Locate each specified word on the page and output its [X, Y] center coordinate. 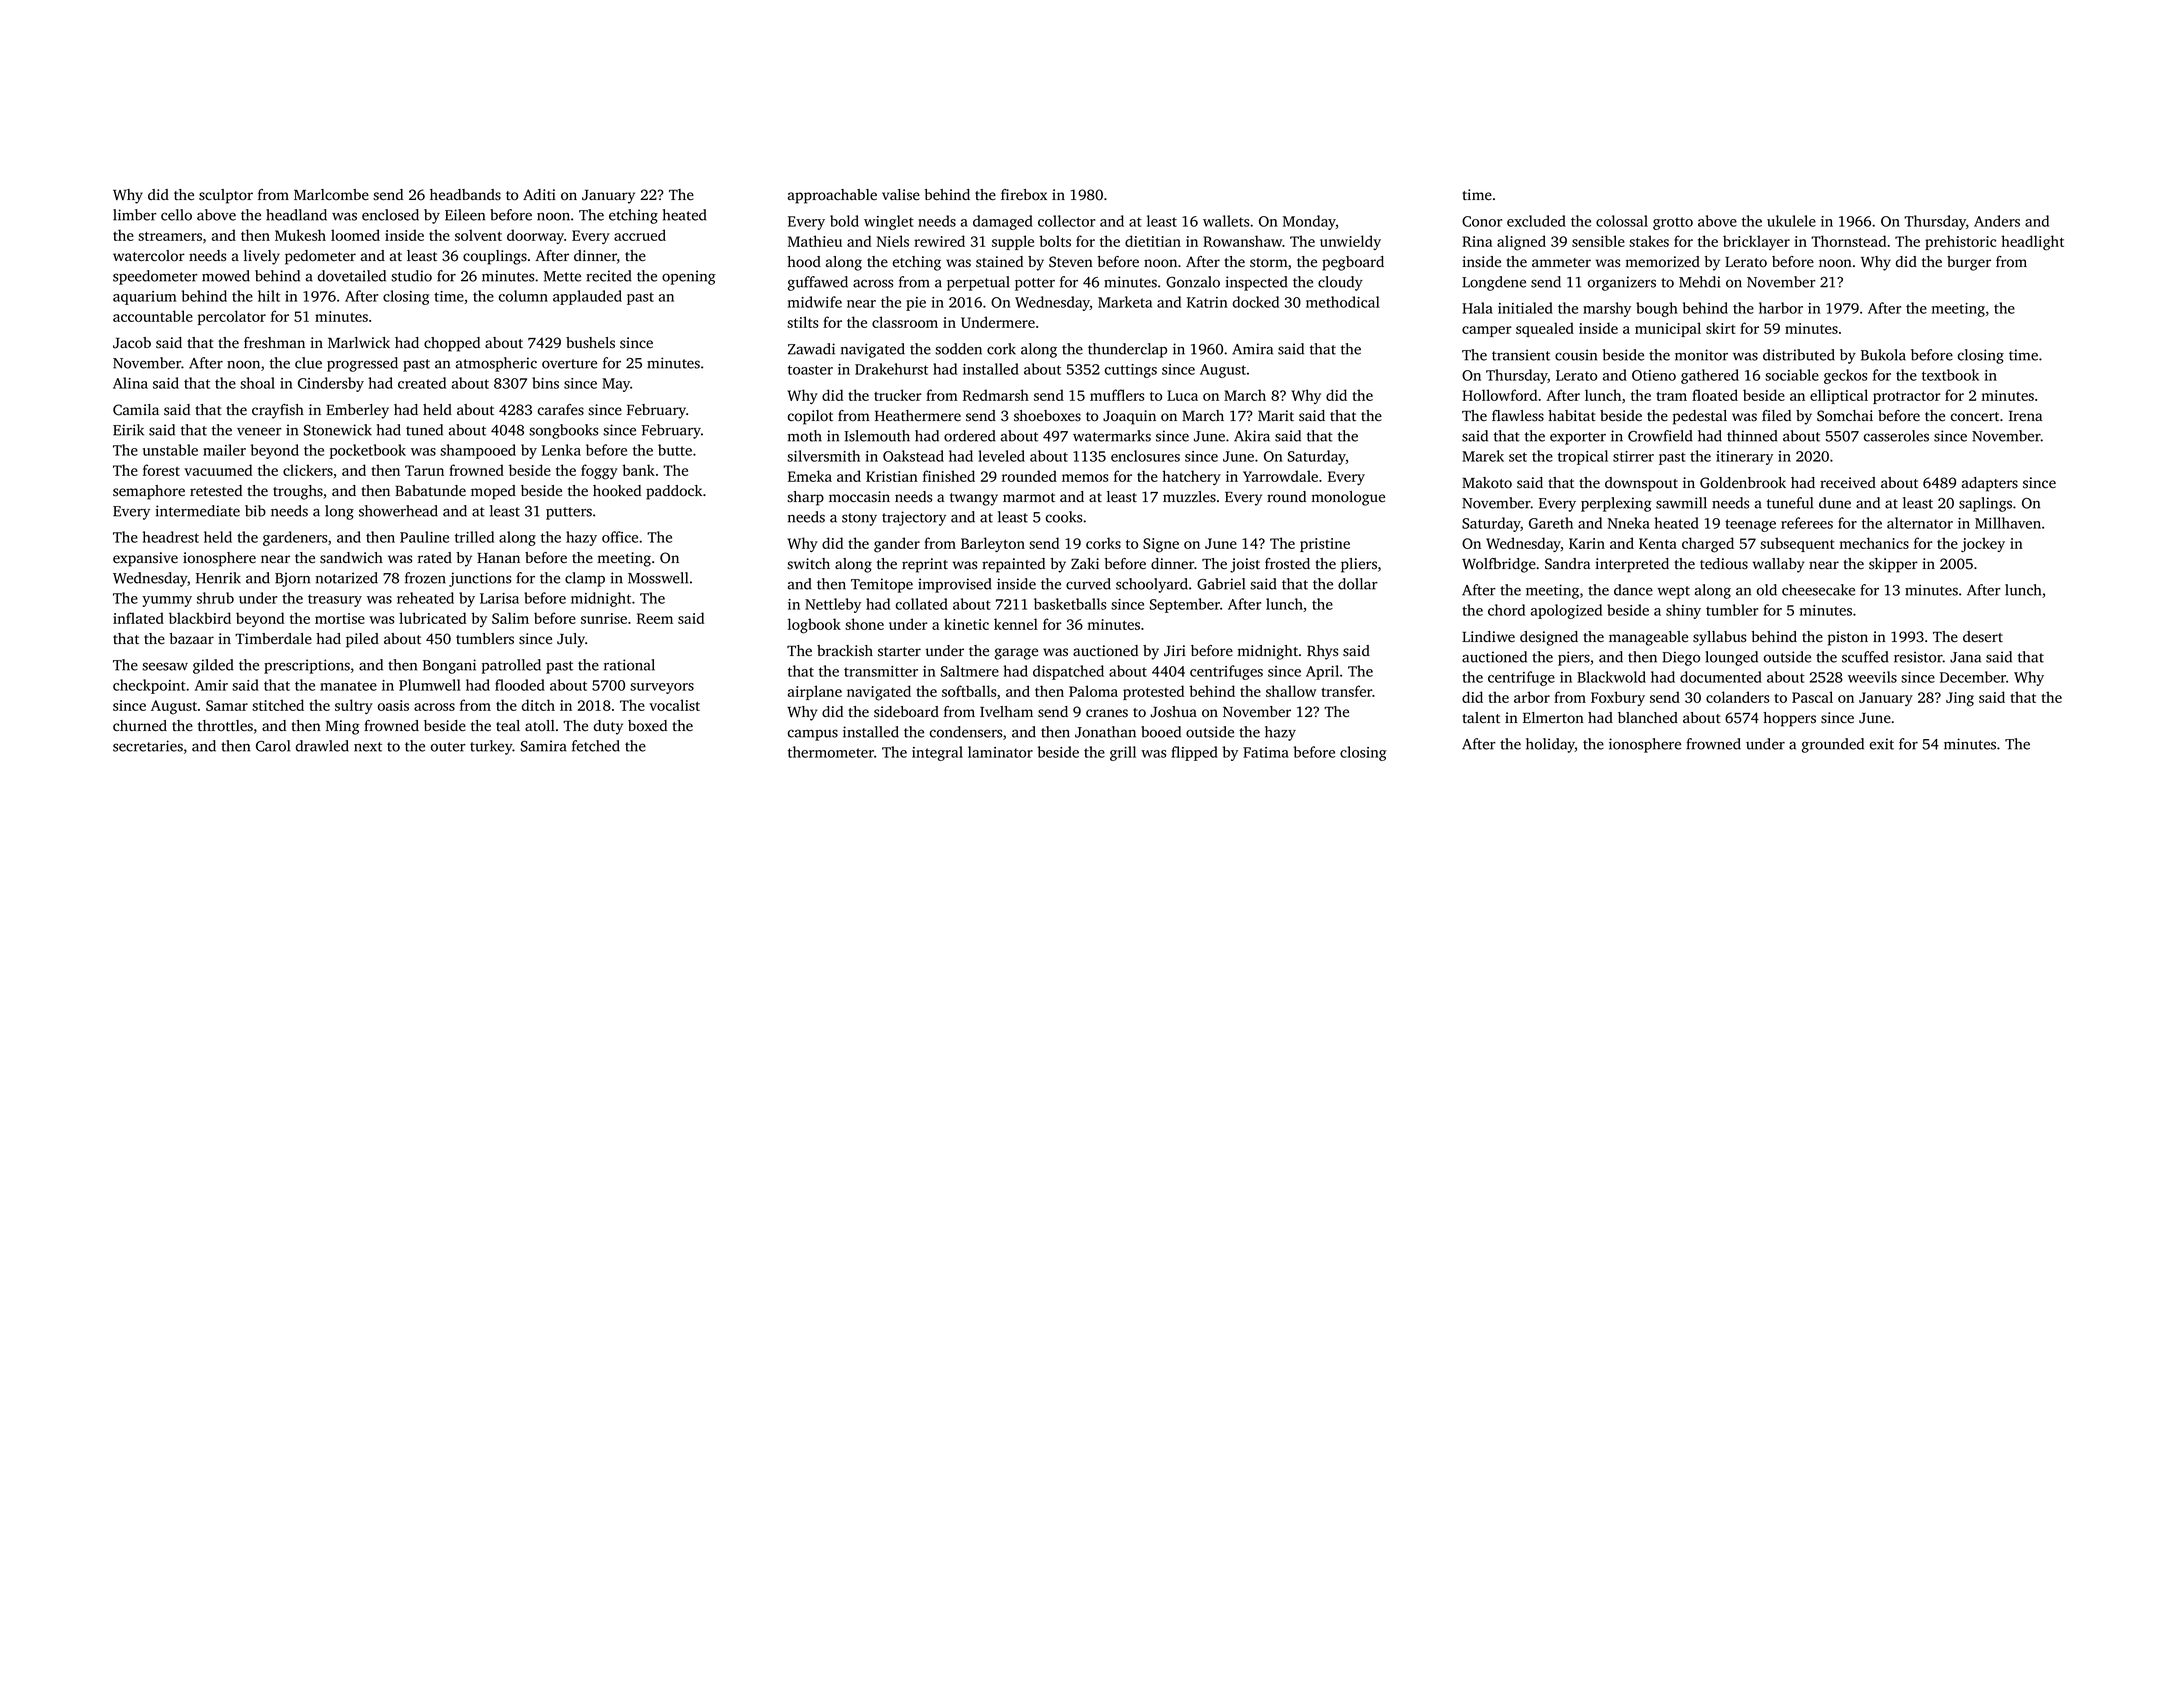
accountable [153, 316]
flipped [1194, 753]
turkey [491, 747]
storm [1268, 263]
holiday [1550, 745]
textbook [1950, 375]
